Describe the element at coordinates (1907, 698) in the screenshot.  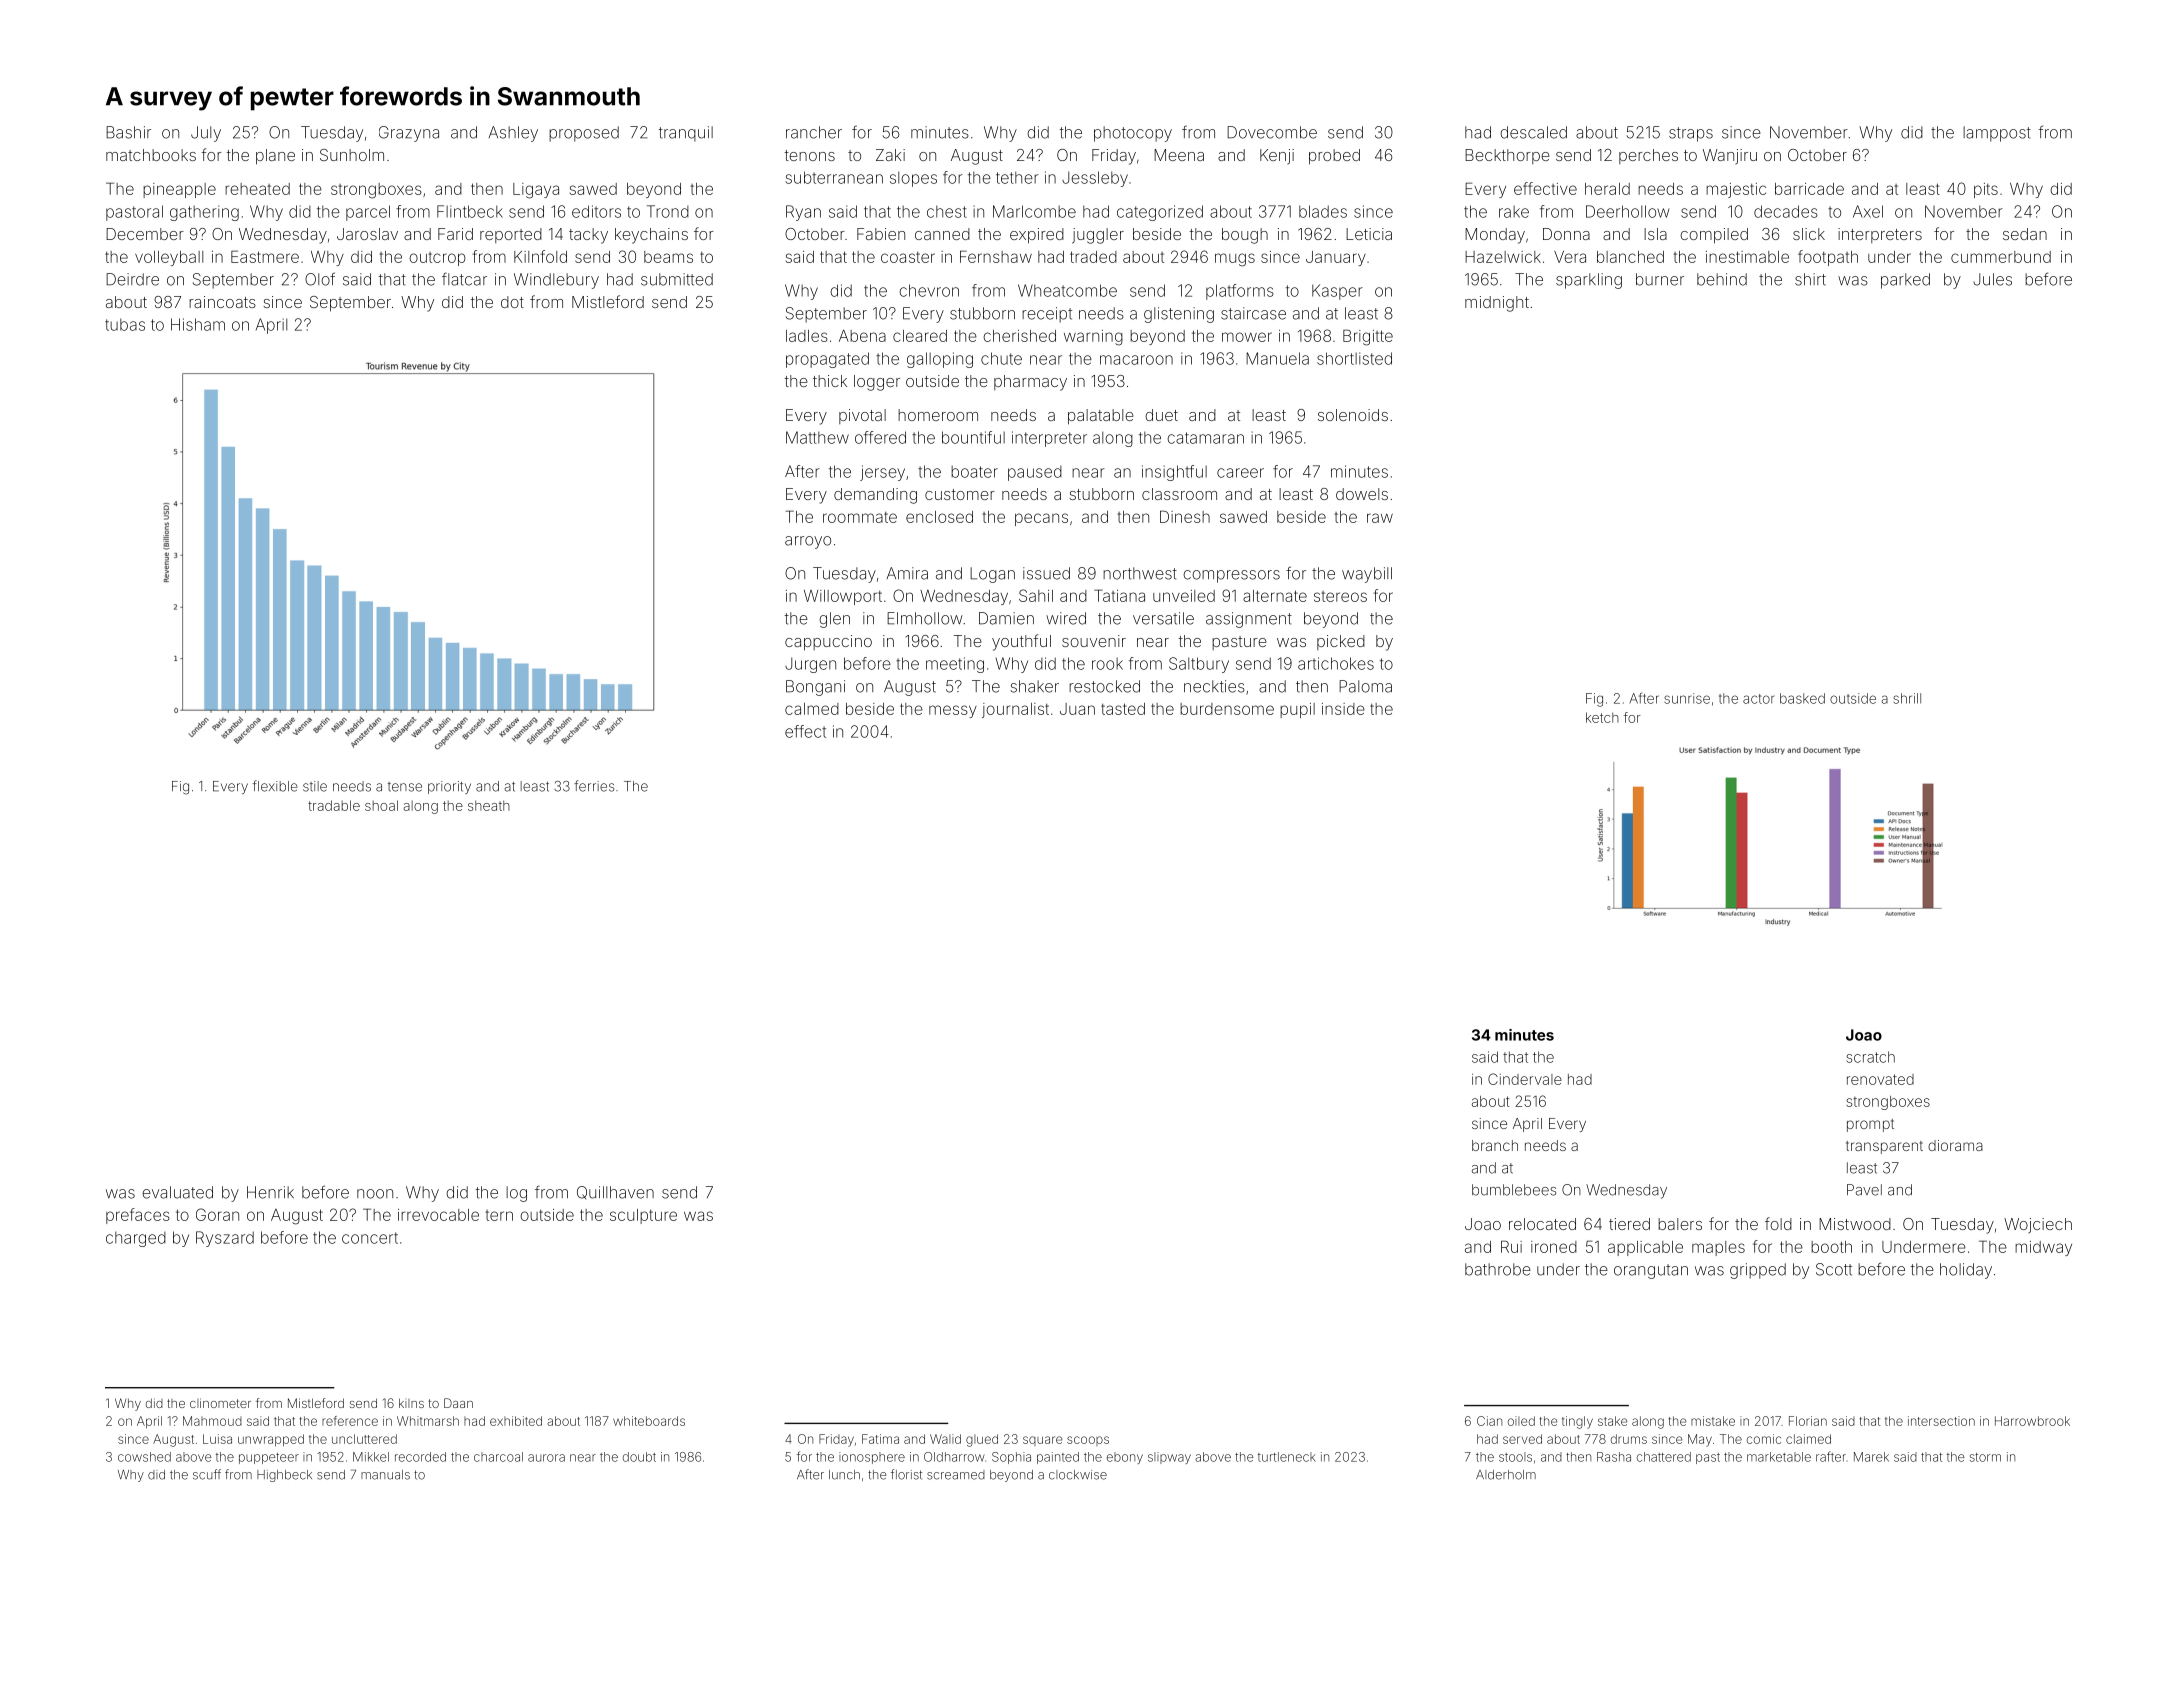
I see `shrill` at that location.
